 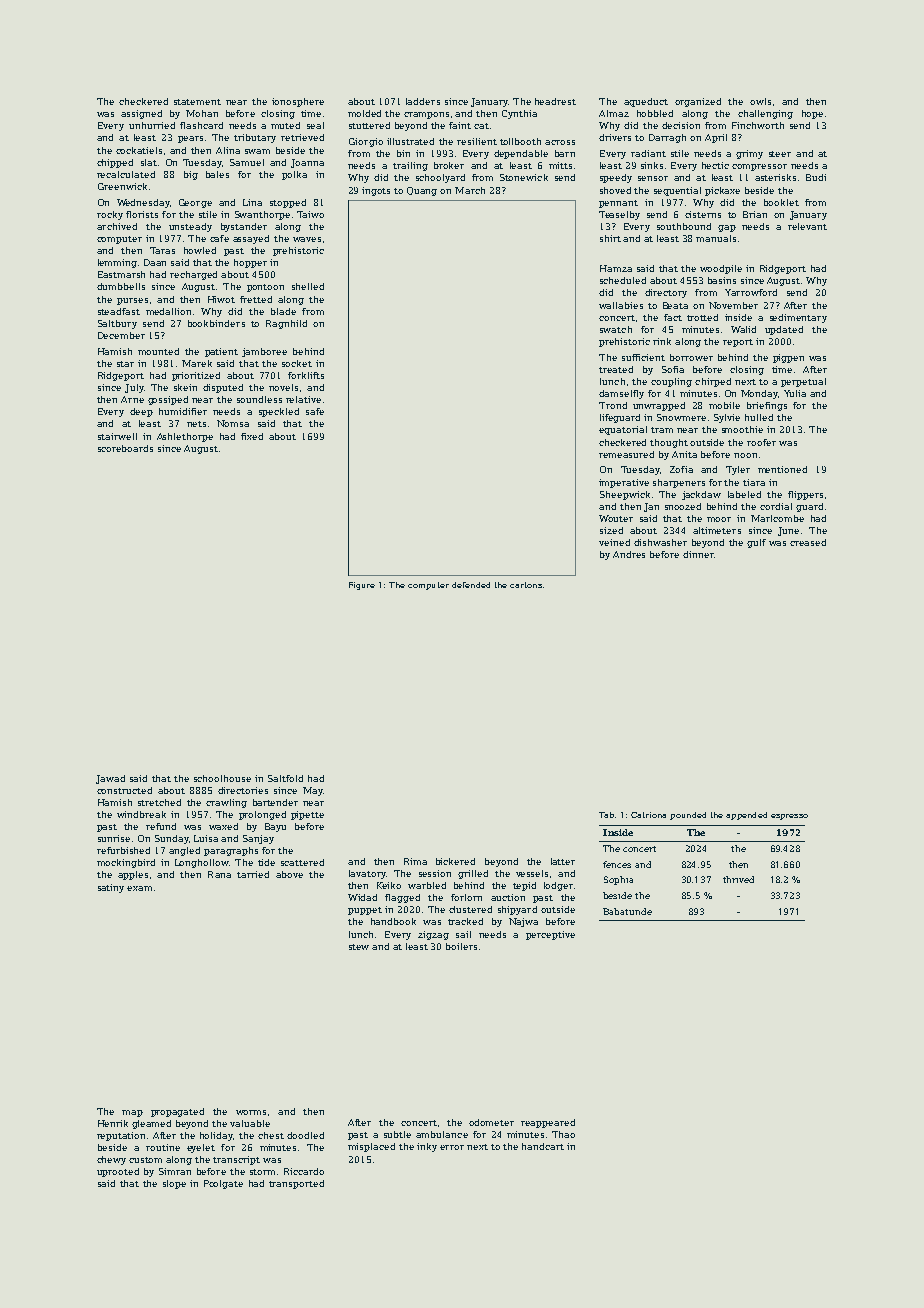 What do you see at coordinates (141, 114) in the screenshot?
I see `assigned` at bounding box center [141, 114].
